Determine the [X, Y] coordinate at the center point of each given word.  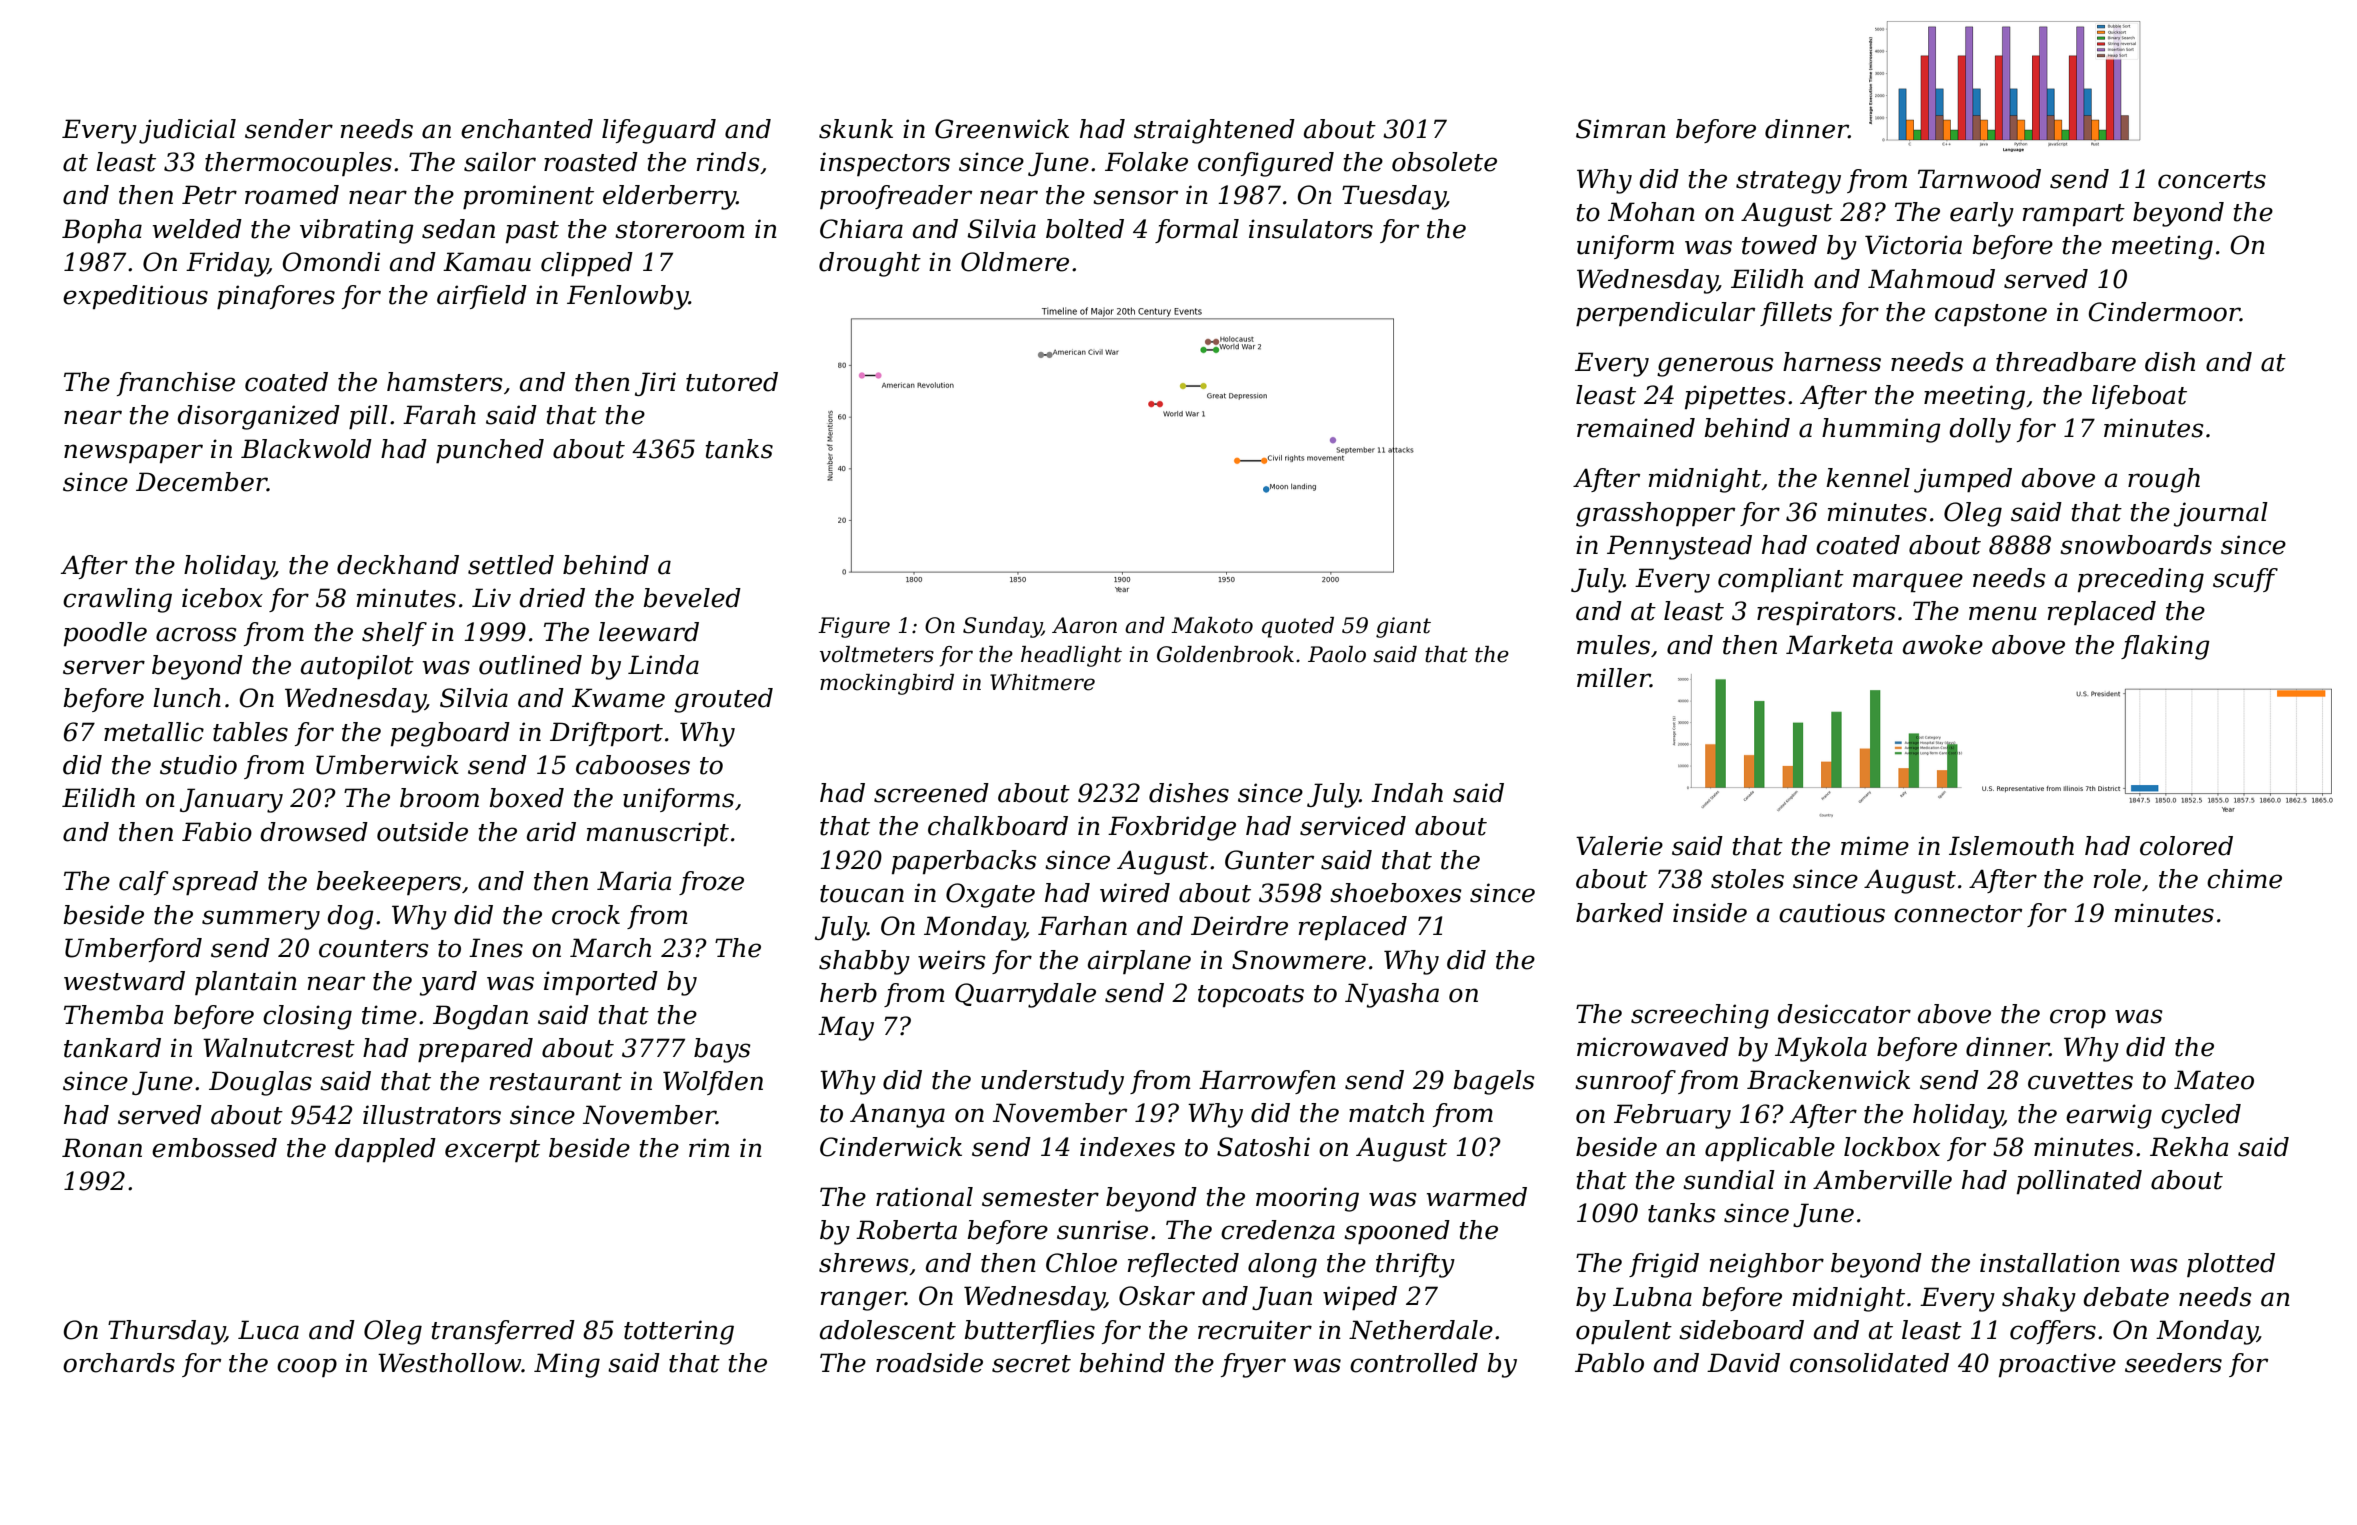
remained [1636, 428]
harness [1832, 362]
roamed [292, 195]
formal [1197, 231]
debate [2126, 1297]
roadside [929, 1363]
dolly [1980, 430]
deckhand [398, 565]
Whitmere [1042, 682]
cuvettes [2080, 1081]
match [1386, 1113]
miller [1613, 678]
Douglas [260, 1083]
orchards [119, 1363]
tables [250, 732]
